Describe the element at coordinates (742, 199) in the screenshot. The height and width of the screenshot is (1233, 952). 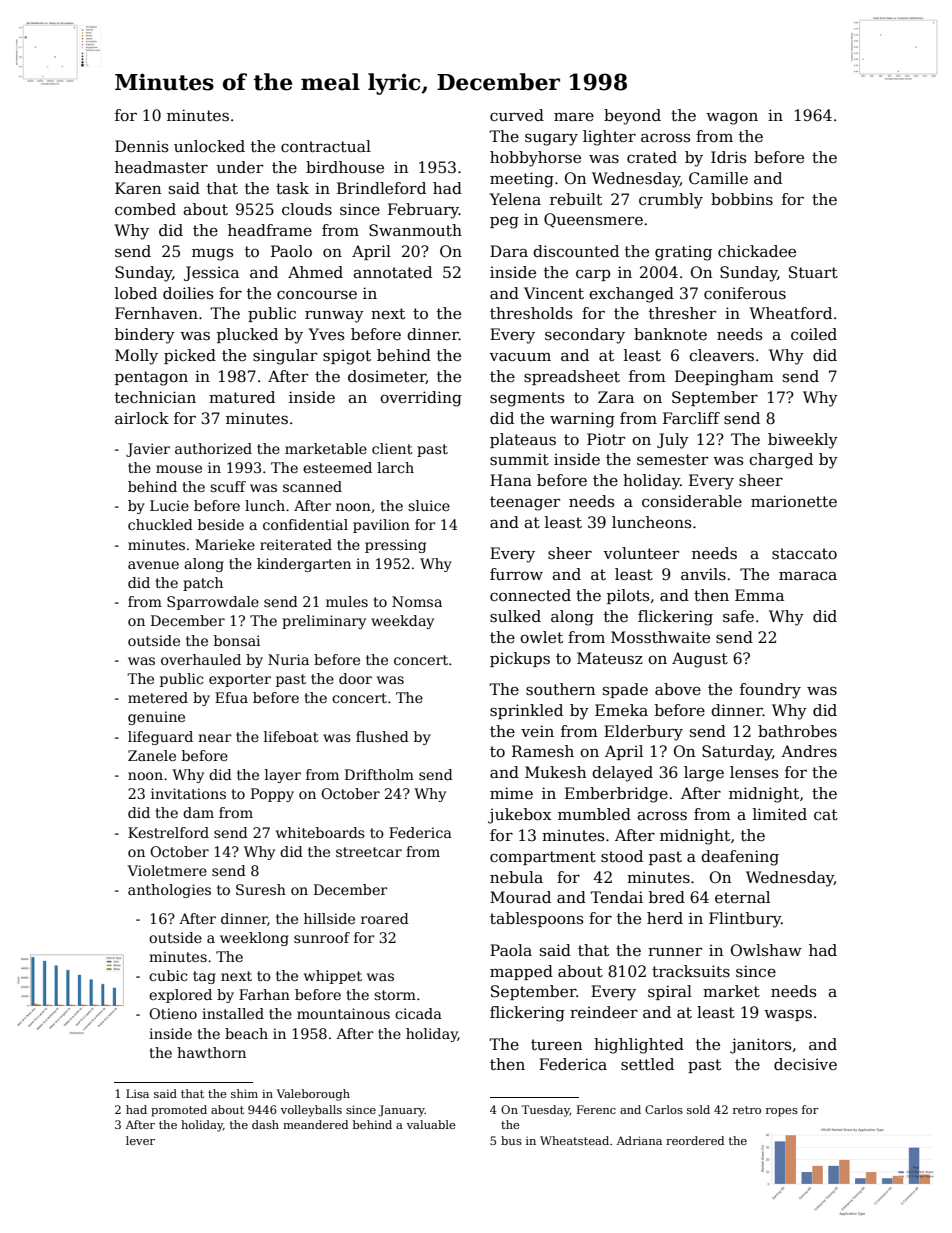
I see `bobbins` at that location.
